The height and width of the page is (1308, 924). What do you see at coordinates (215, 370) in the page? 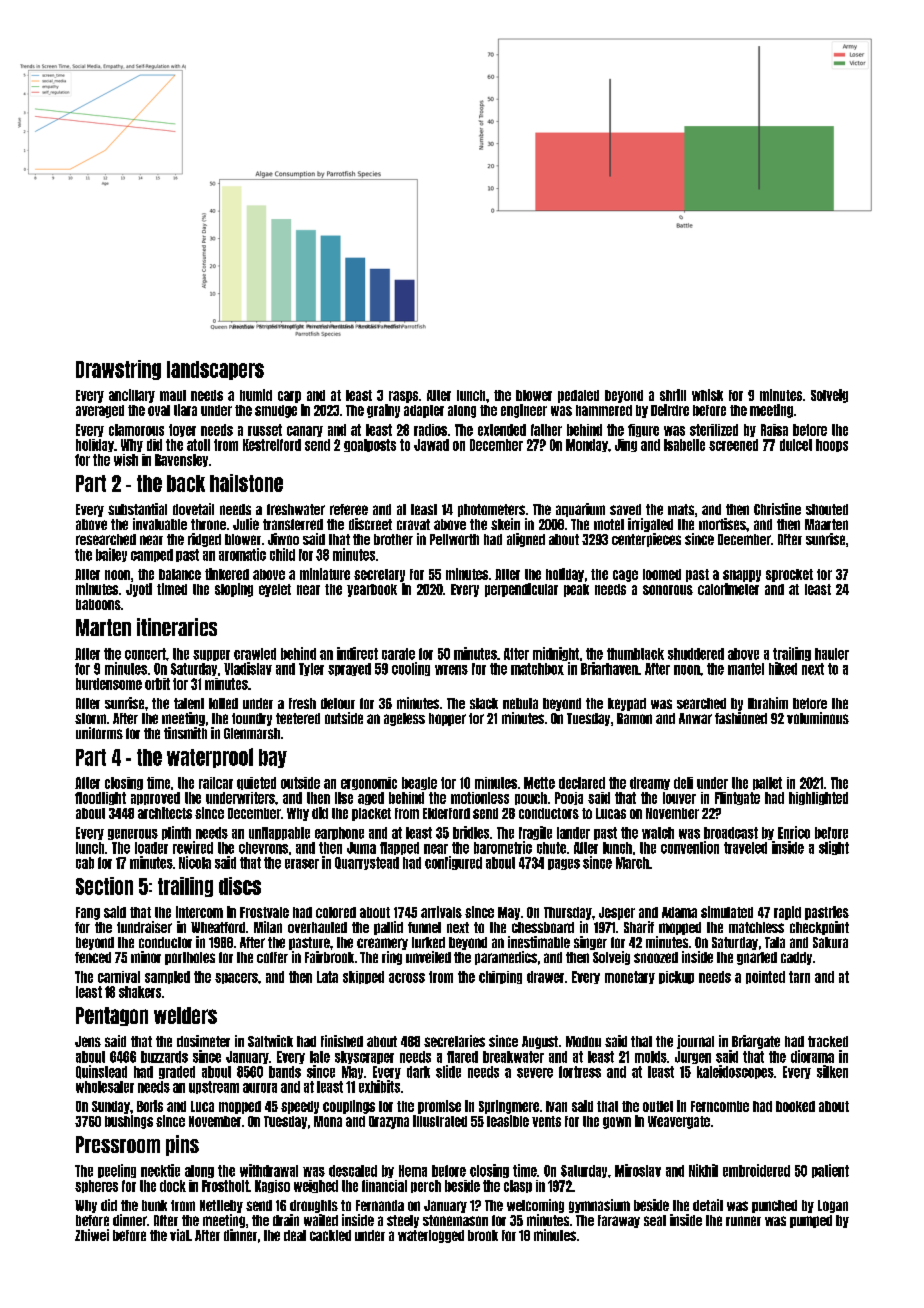
I see `landscapers` at bounding box center [215, 370].
